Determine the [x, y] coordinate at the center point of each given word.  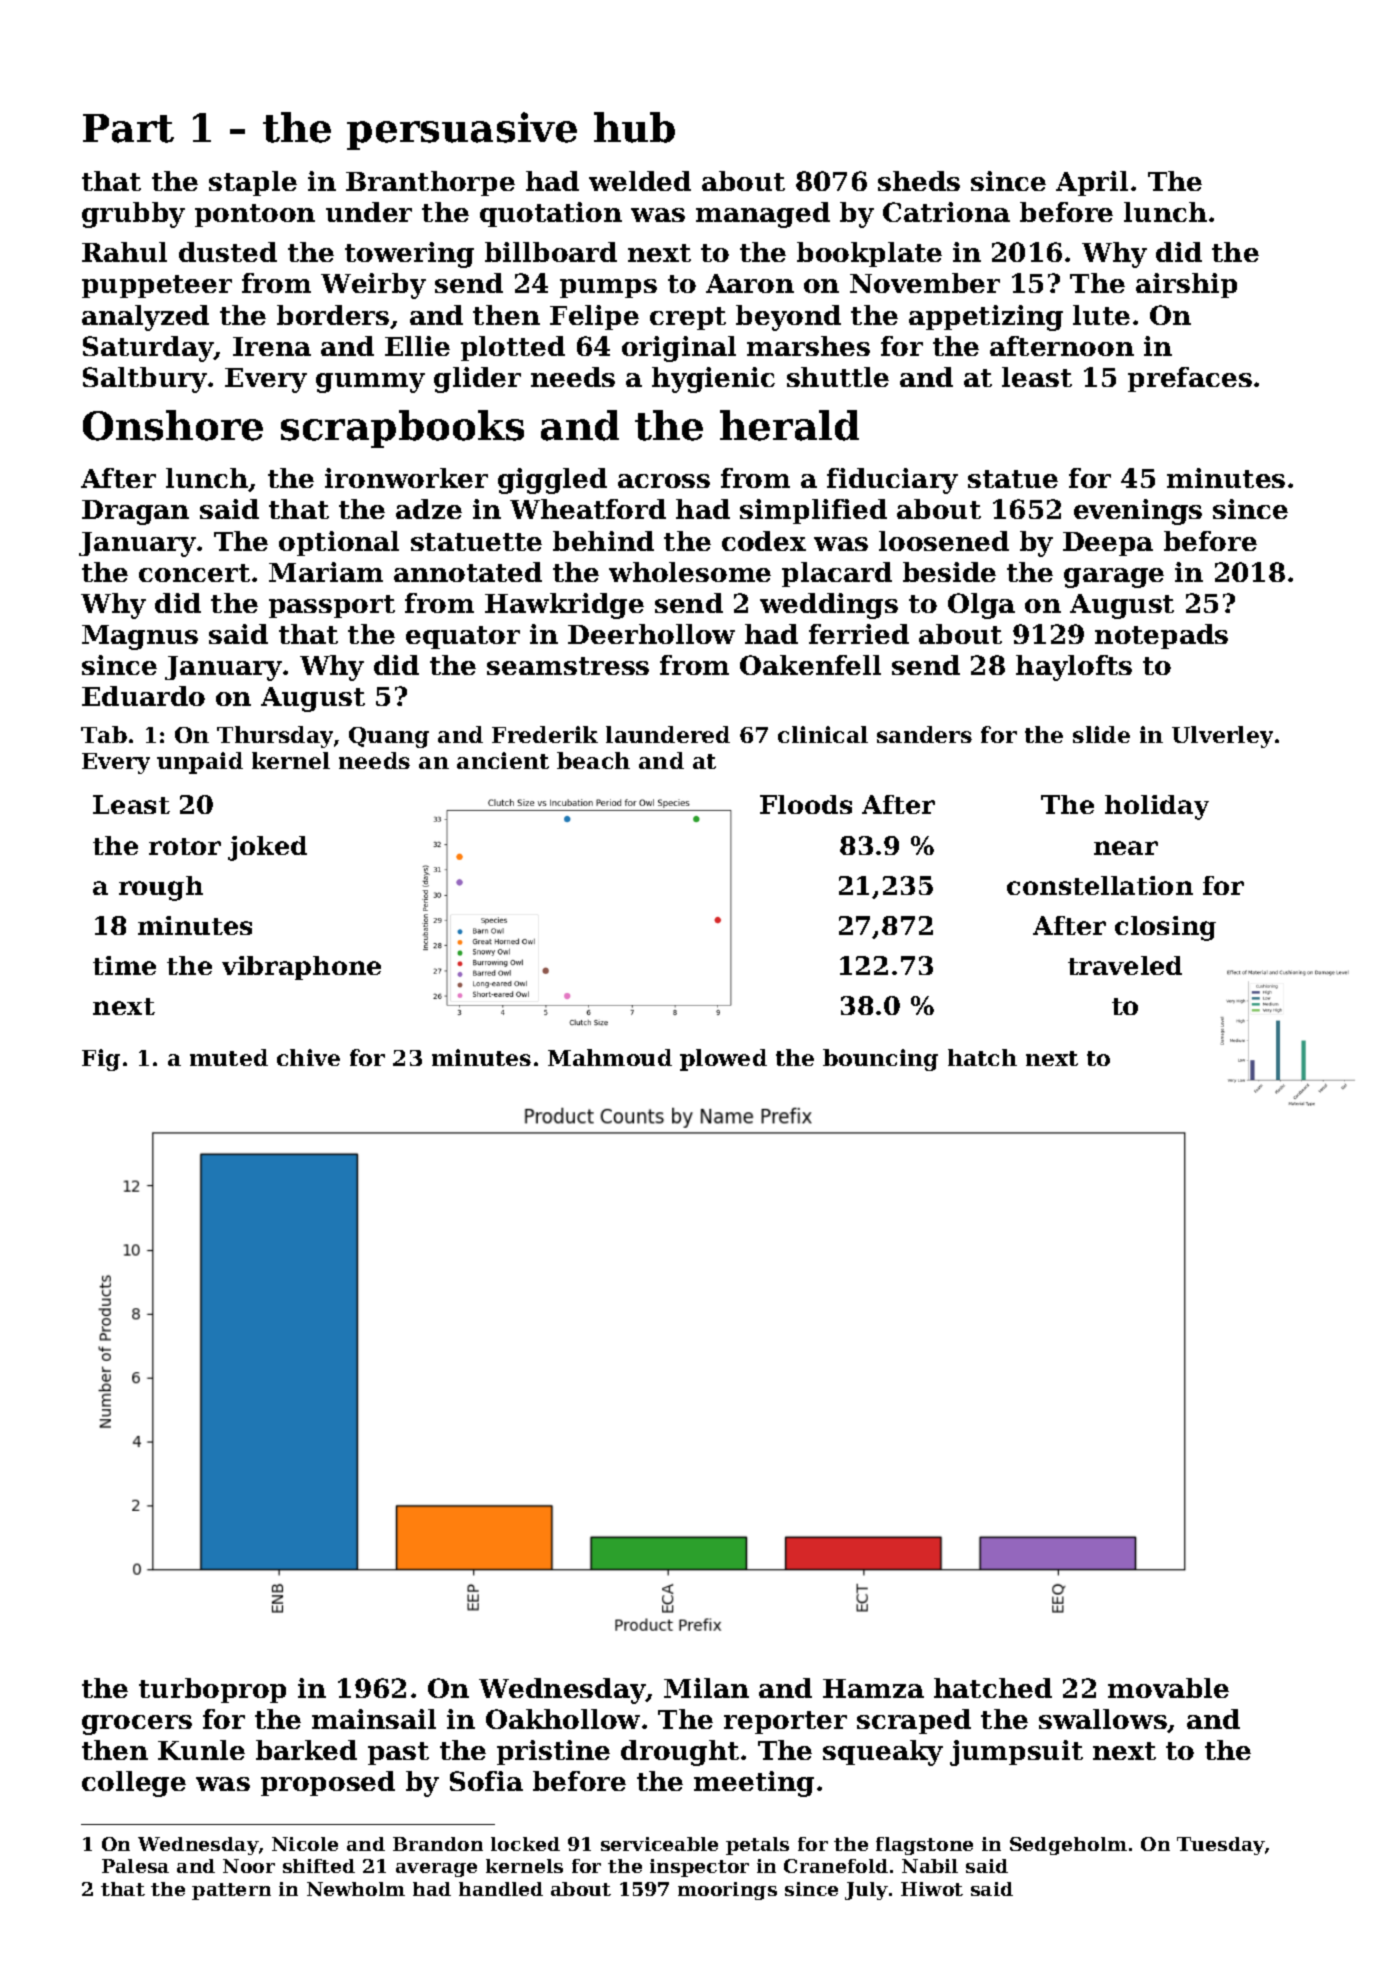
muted [229, 1057]
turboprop [212, 1690]
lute [1101, 315]
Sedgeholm [1068, 1846]
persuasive [462, 131]
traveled [1125, 965]
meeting [754, 1784]
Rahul [124, 252]
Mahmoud [610, 1057]
